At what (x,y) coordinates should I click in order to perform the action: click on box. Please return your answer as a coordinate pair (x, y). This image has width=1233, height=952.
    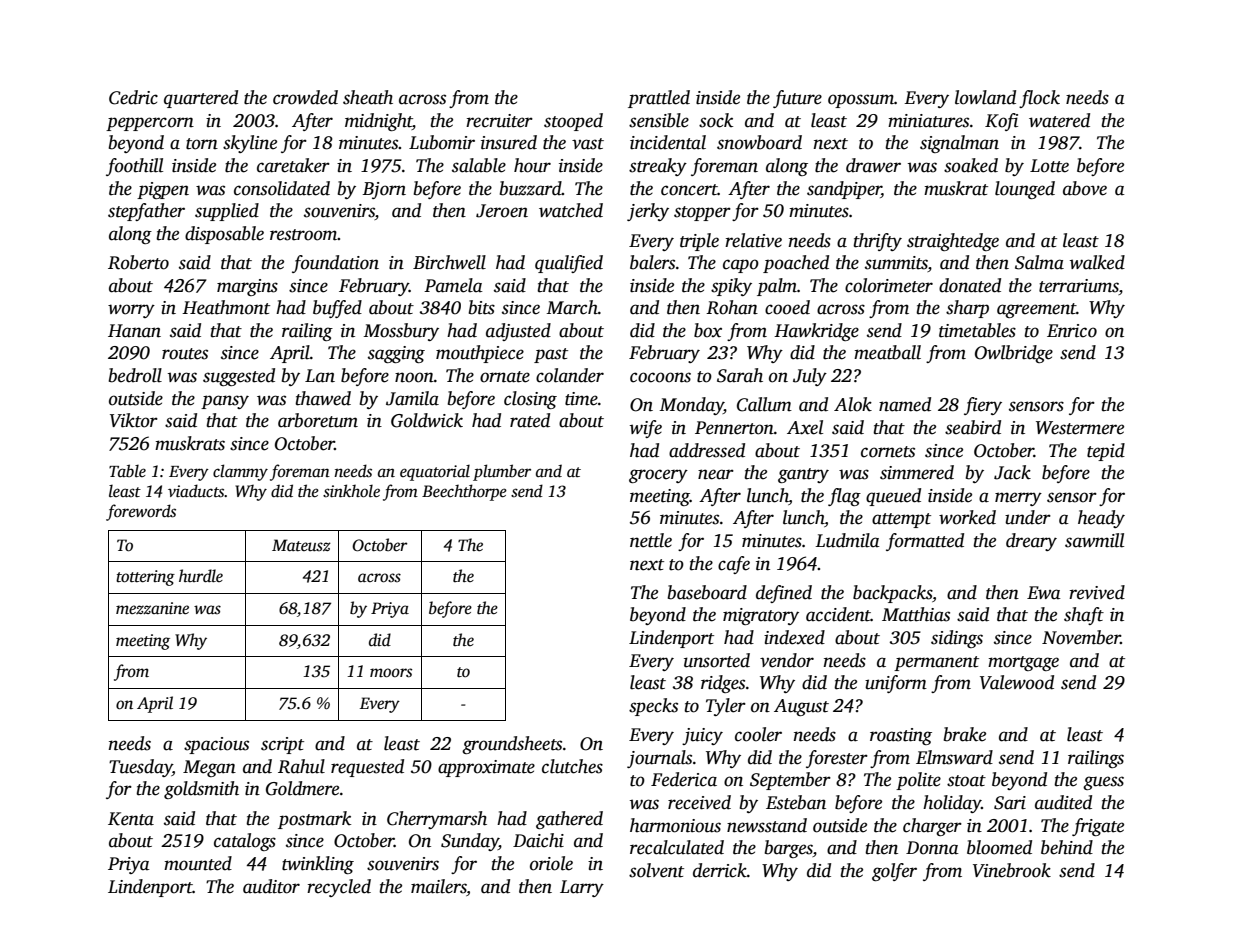
    Looking at the image, I should click on (708, 330).
